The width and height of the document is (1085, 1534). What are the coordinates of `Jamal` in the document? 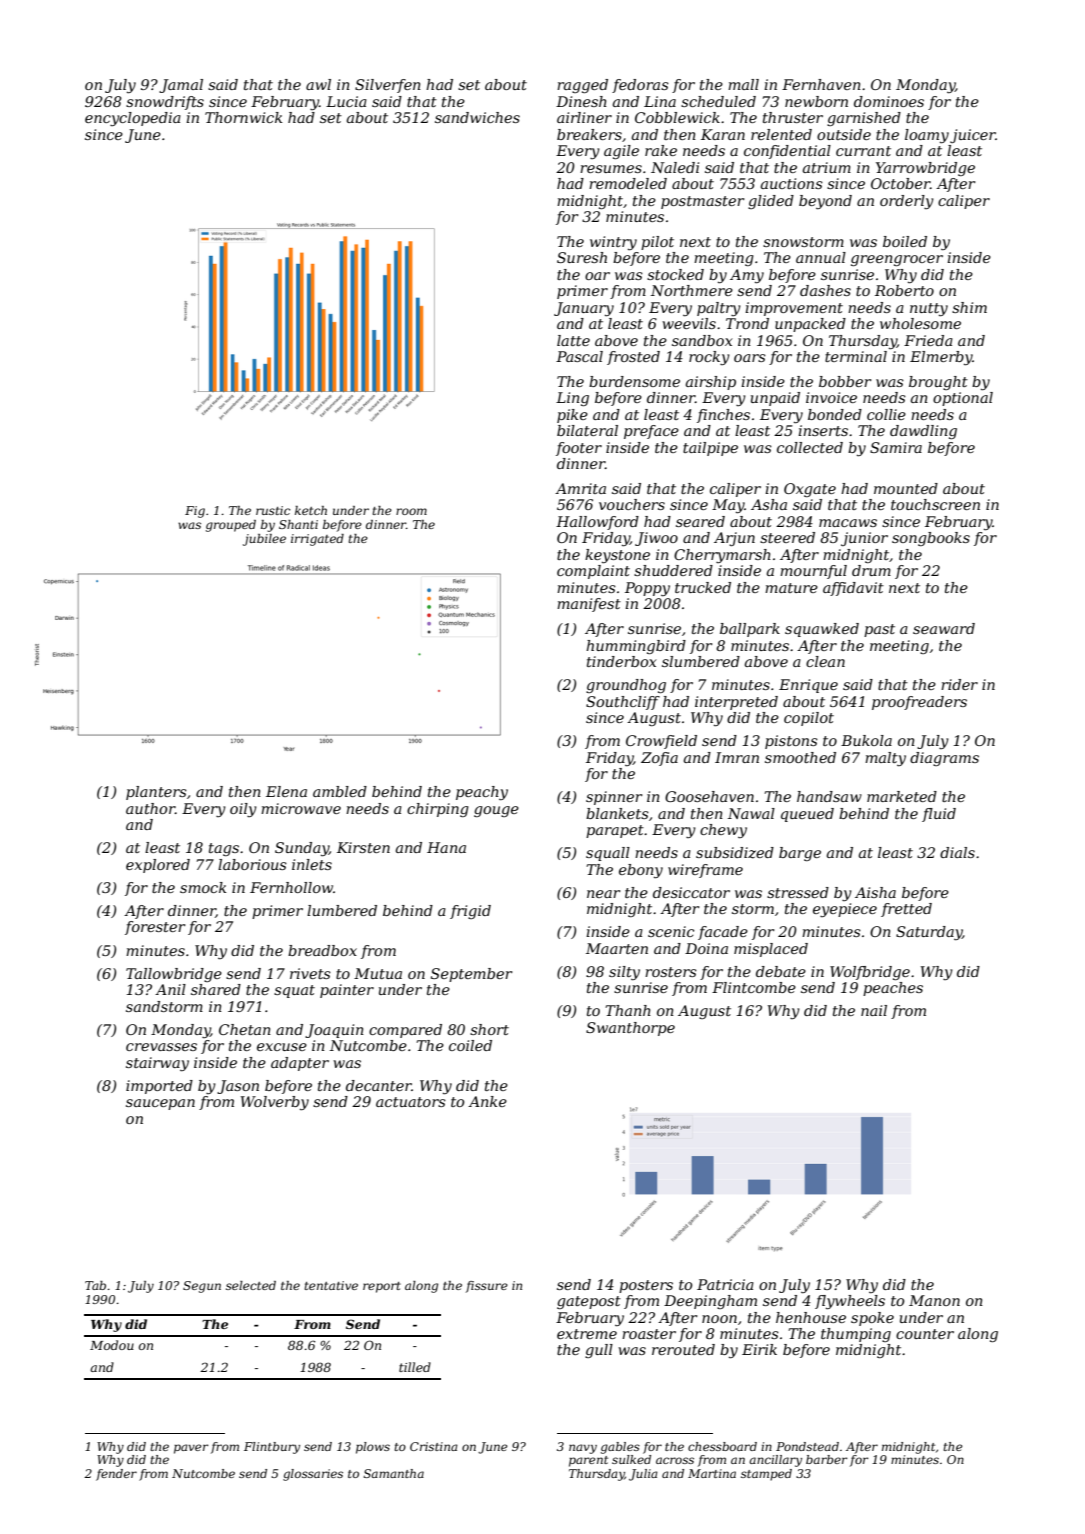 It's located at (181, 86).
